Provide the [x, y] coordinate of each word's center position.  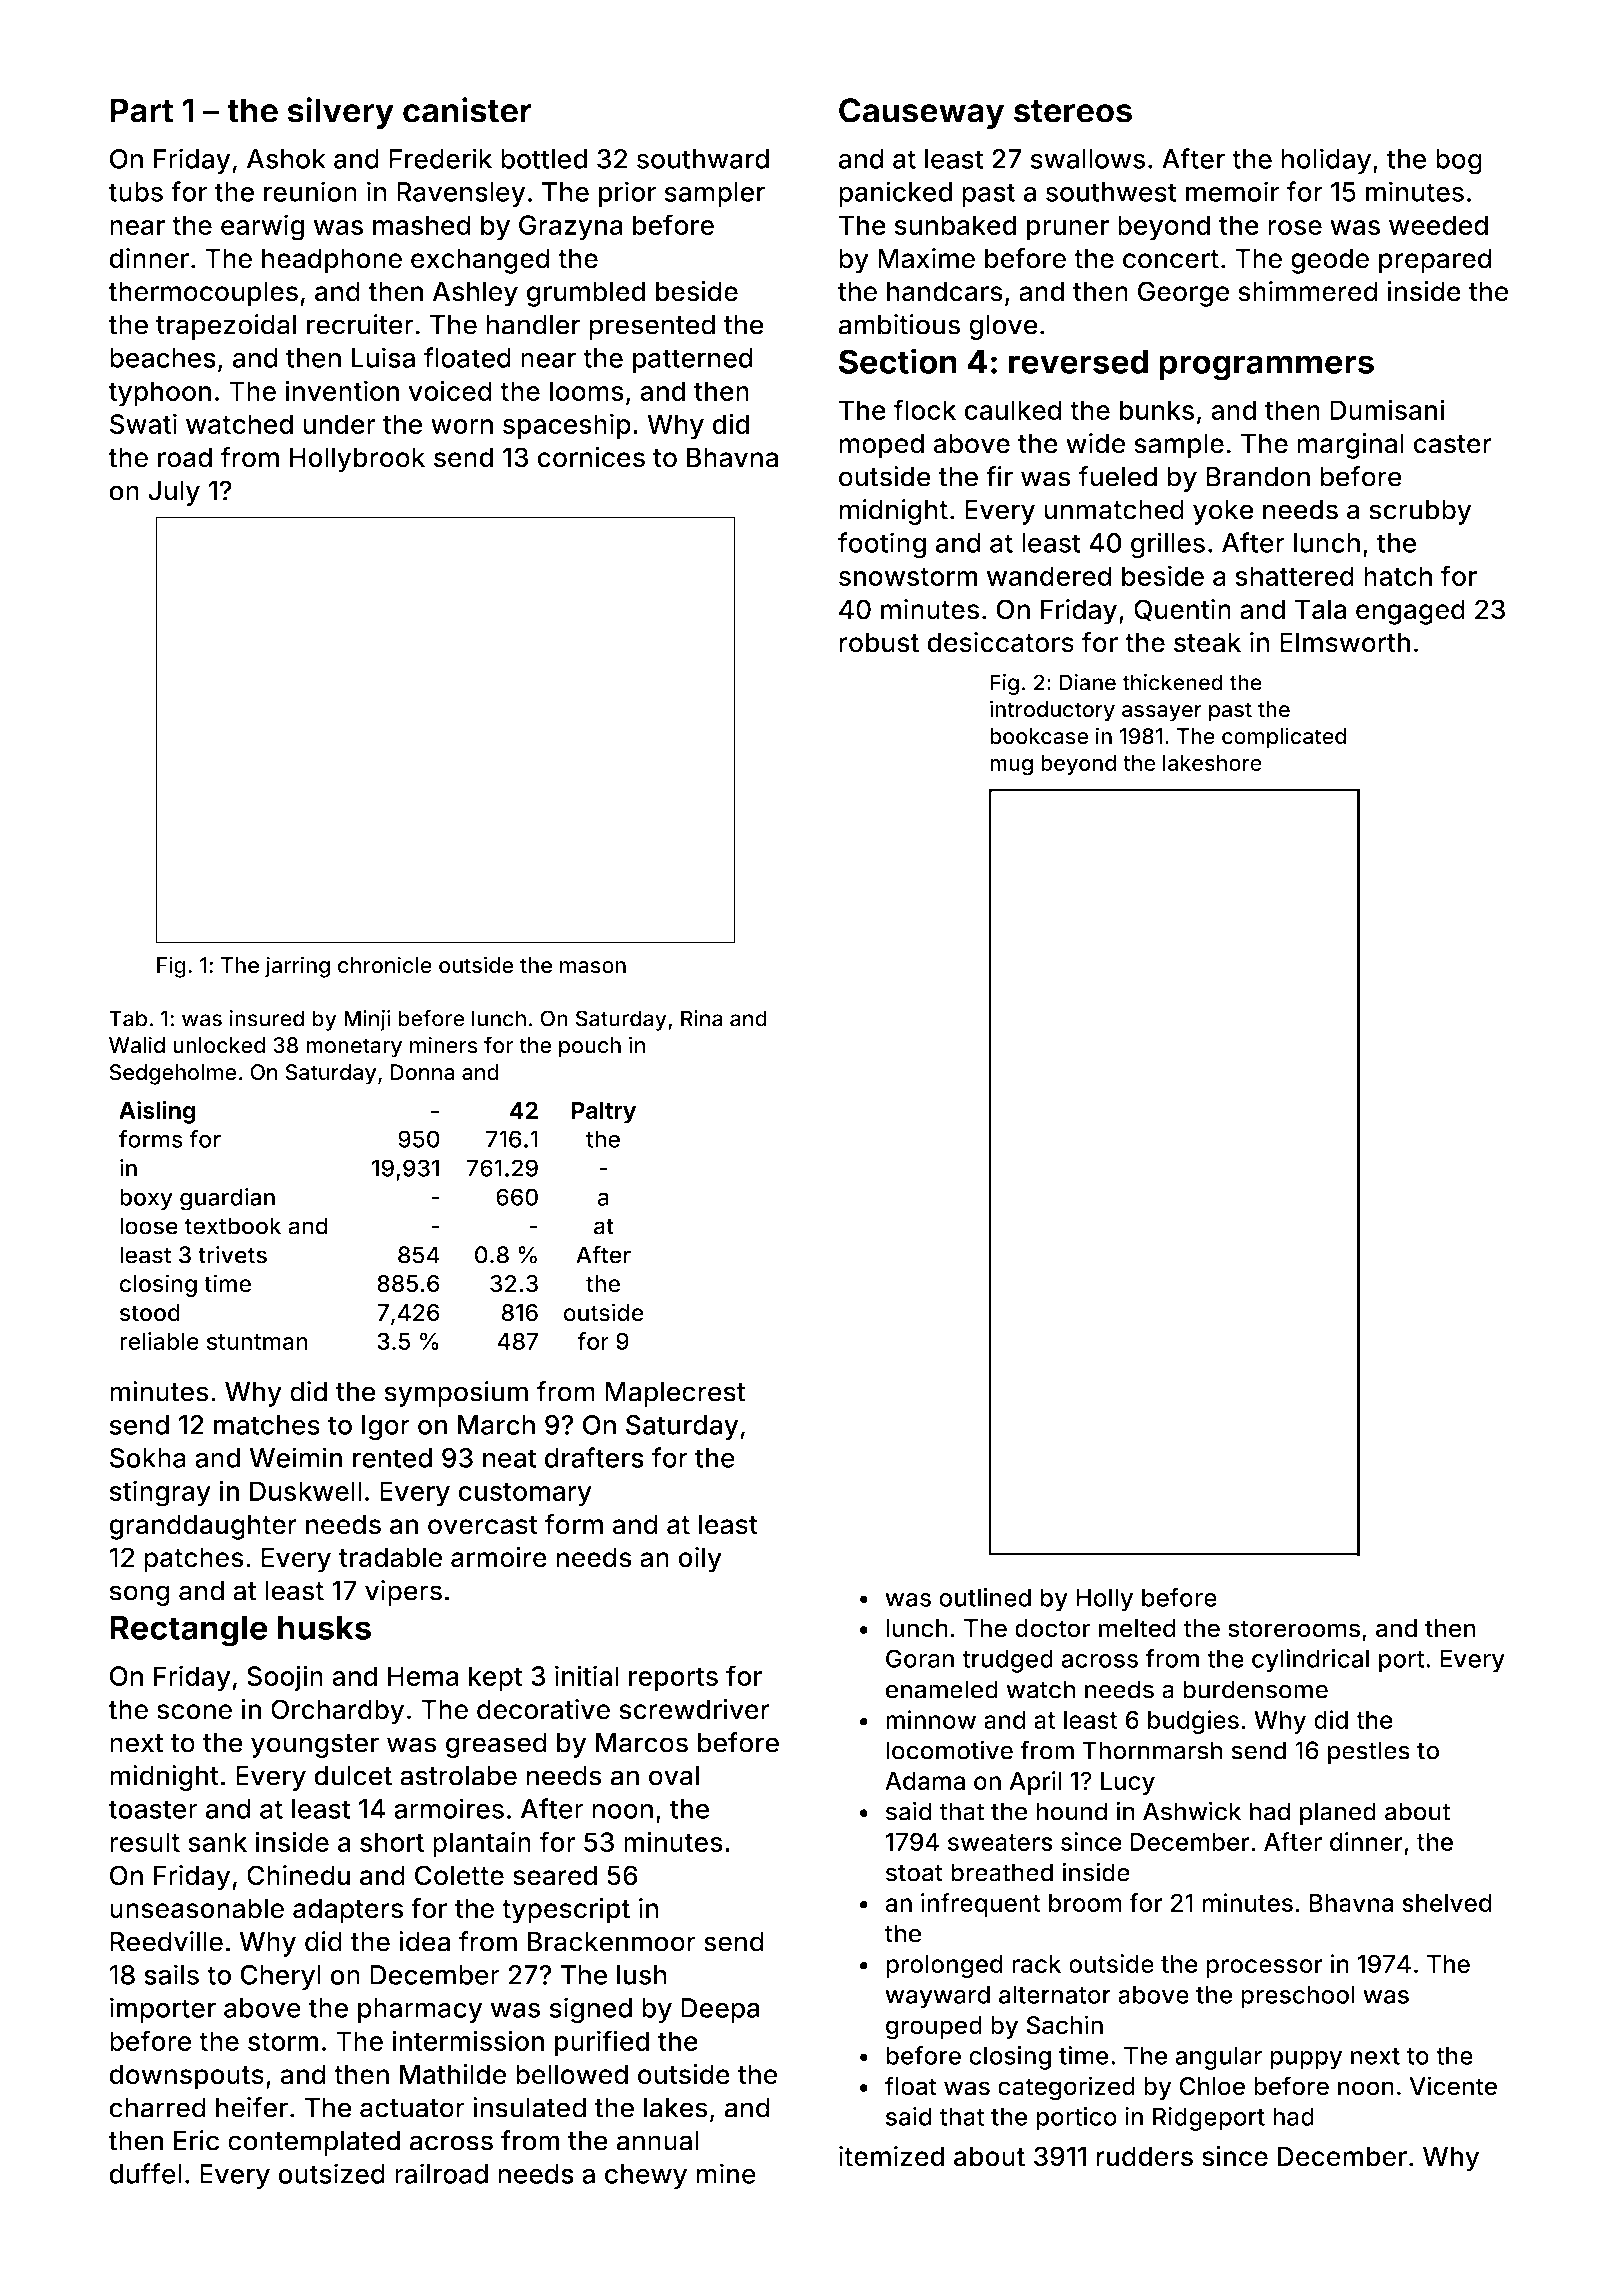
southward [703, 159]
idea [424, 1941]
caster [1452, 444]
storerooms [1294, 1629]
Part [141, 110]
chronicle [385, 965]
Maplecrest [675, 1394]
